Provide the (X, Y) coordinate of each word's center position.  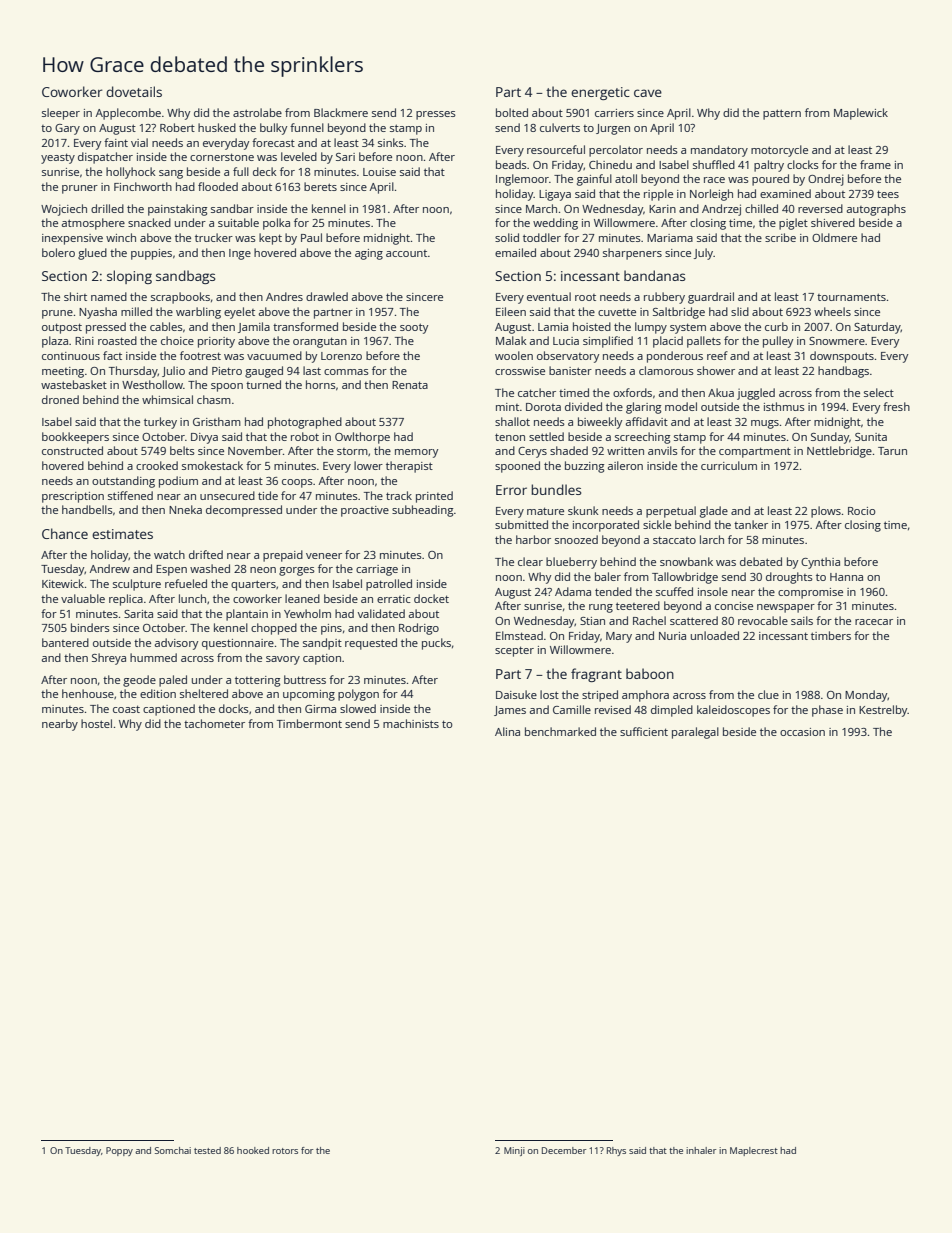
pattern (782, 114)
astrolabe (257, 112)
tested (207, 1150)
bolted (512, 112)
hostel (96, 723)
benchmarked (560, 731)
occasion (802, 732)
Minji (514, 1151)
